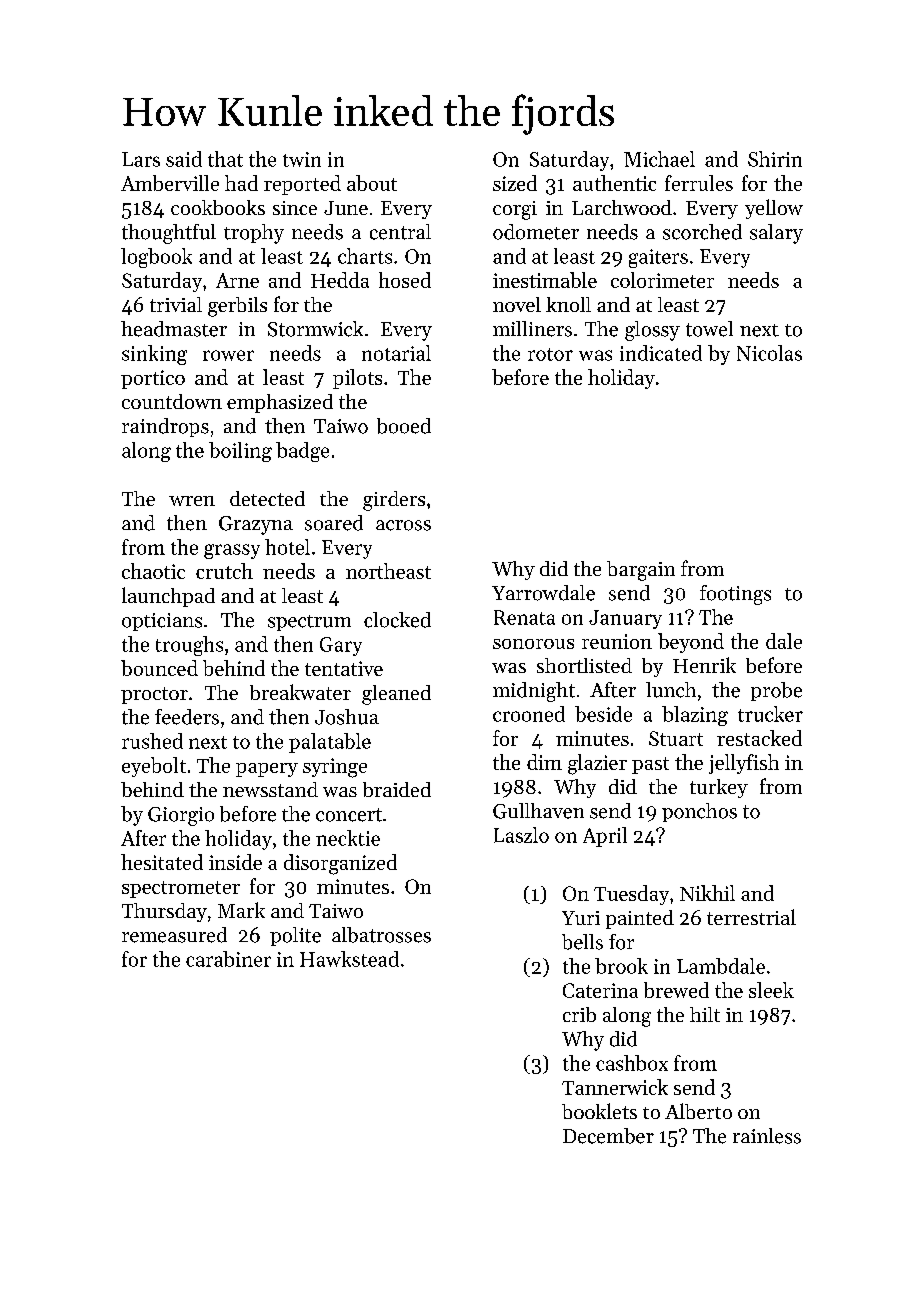 The width and height of the page is (924, 1311). Describe the element at coordinates (621, 966) in the page. I see `brook` at that location.
